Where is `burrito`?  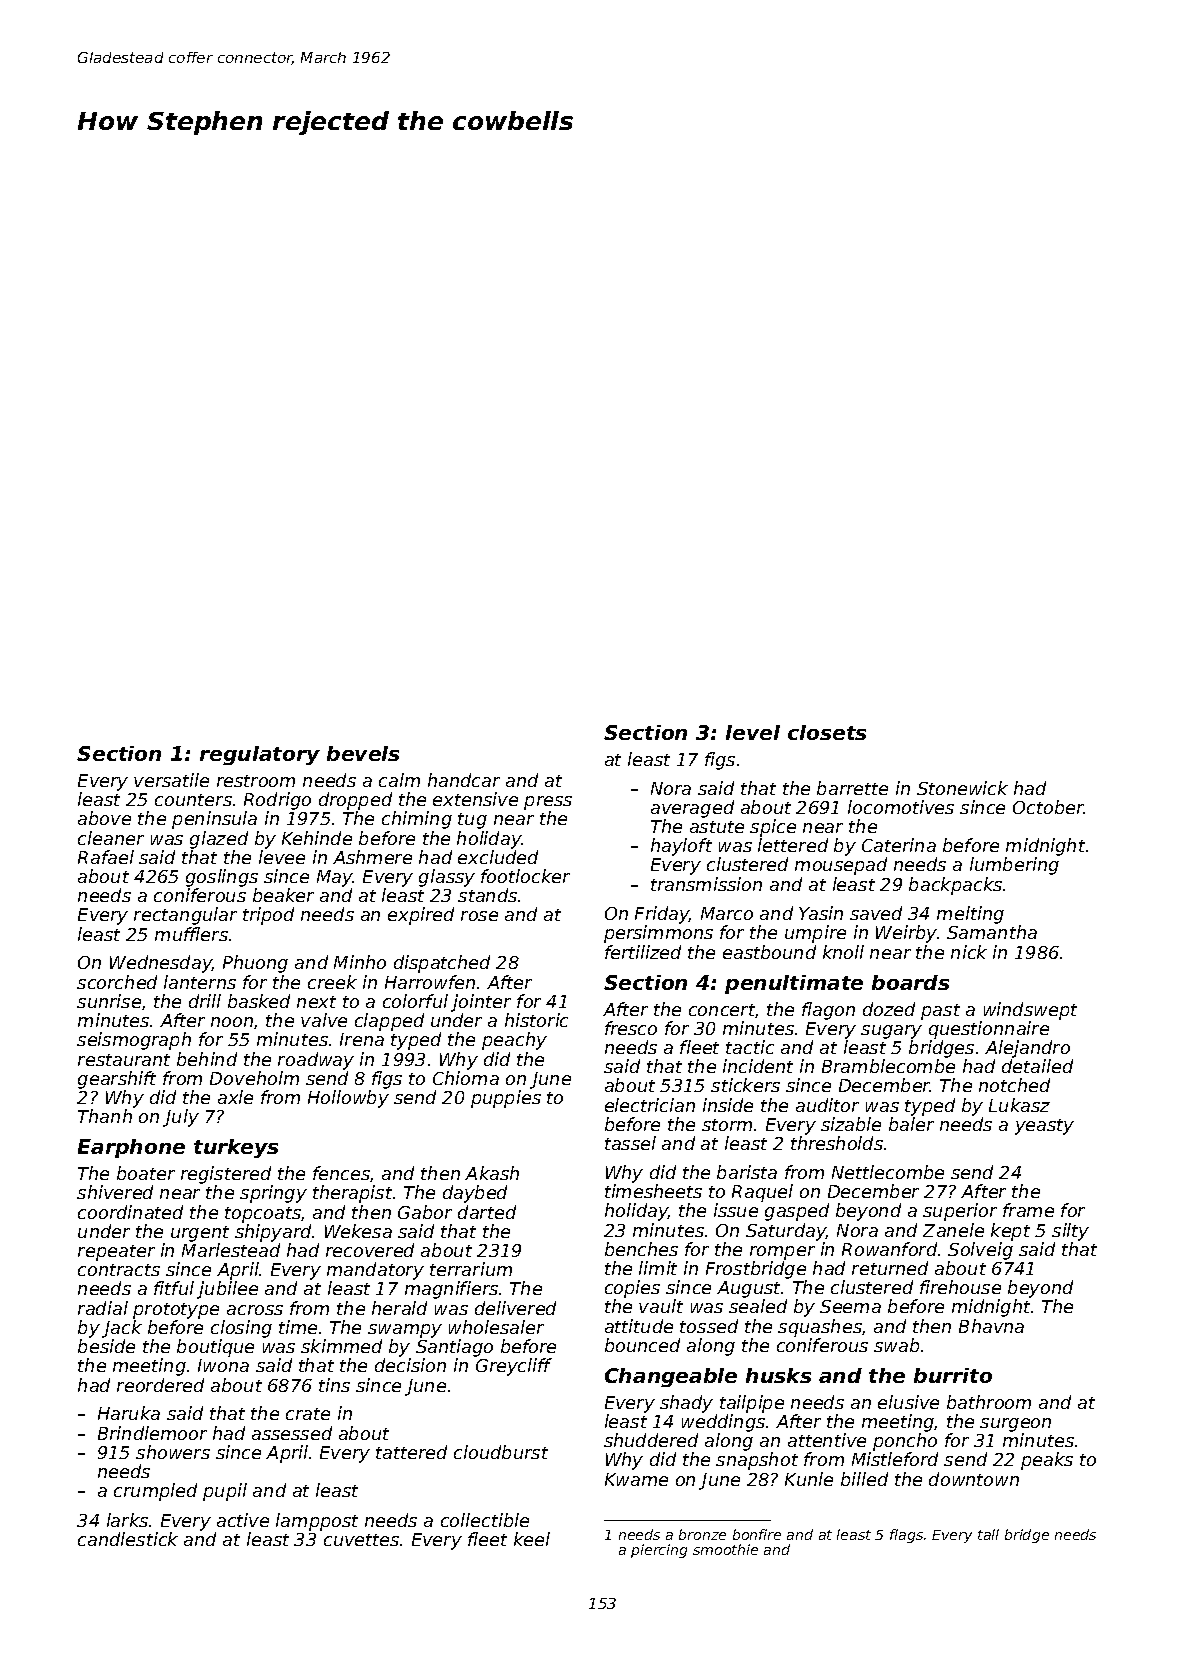 burrito is located at coordinates (953, 1375).
